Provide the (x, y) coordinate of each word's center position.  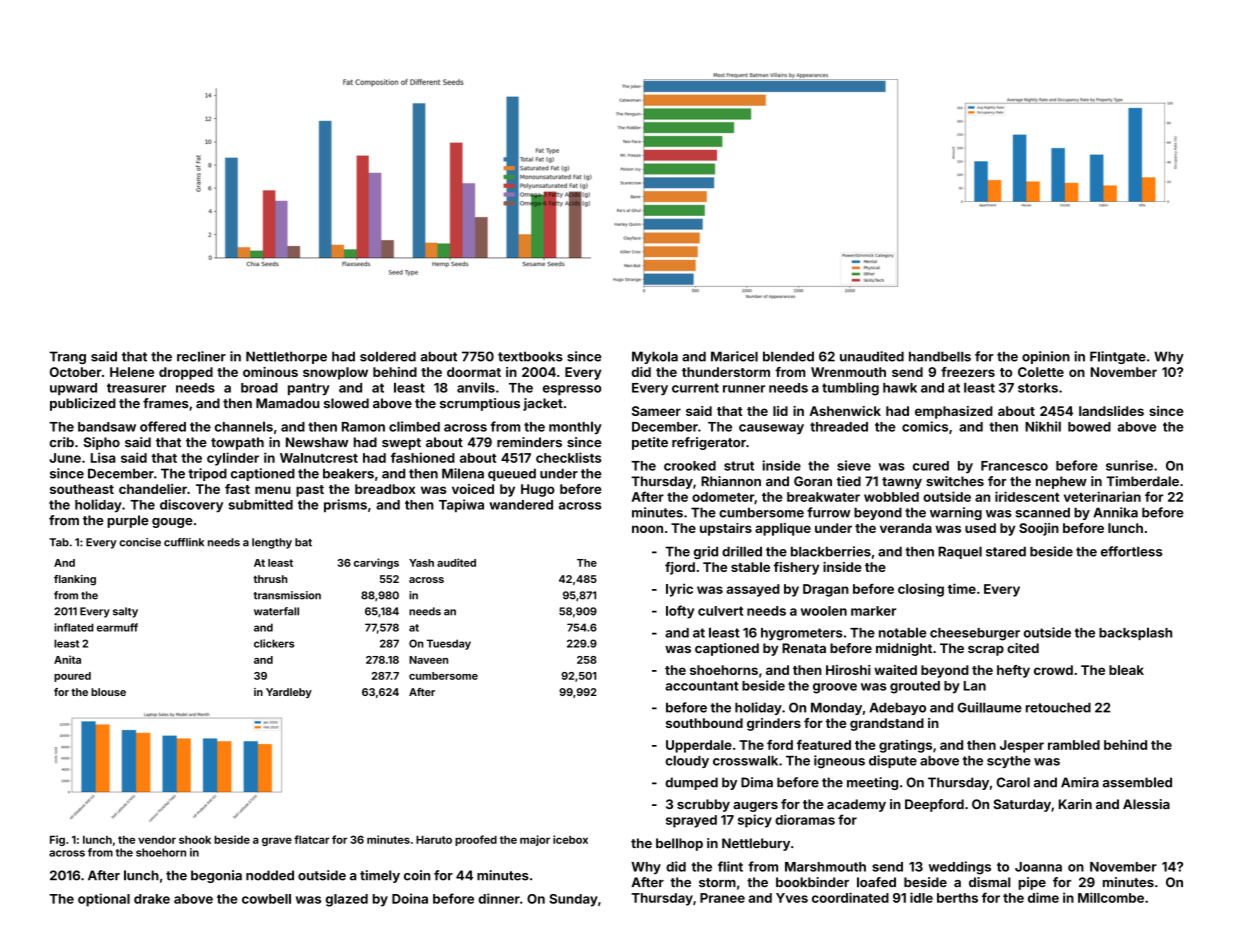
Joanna (1038, 867)
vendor (157, 840)
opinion (1046, 357)
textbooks (530, 356)
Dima (757, 782)
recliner (201, 356)
